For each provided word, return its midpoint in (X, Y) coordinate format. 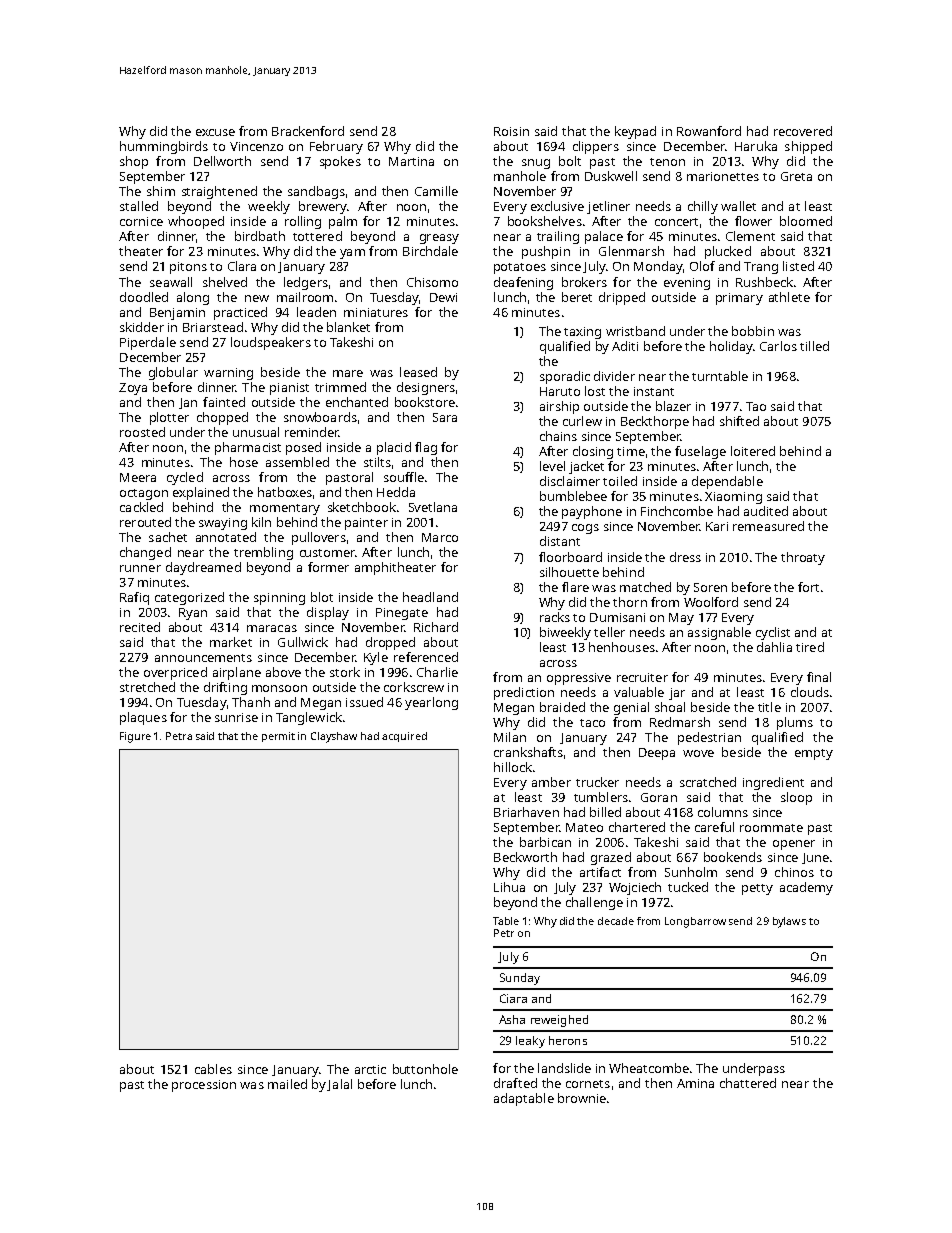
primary (739, 299)
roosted (142, 432)
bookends (733, 857)
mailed (287, 1084)
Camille (436, 191)
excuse (215, 132)
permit (278, 737)
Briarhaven (526, 812)
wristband (635, 331)
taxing (582, 333)
